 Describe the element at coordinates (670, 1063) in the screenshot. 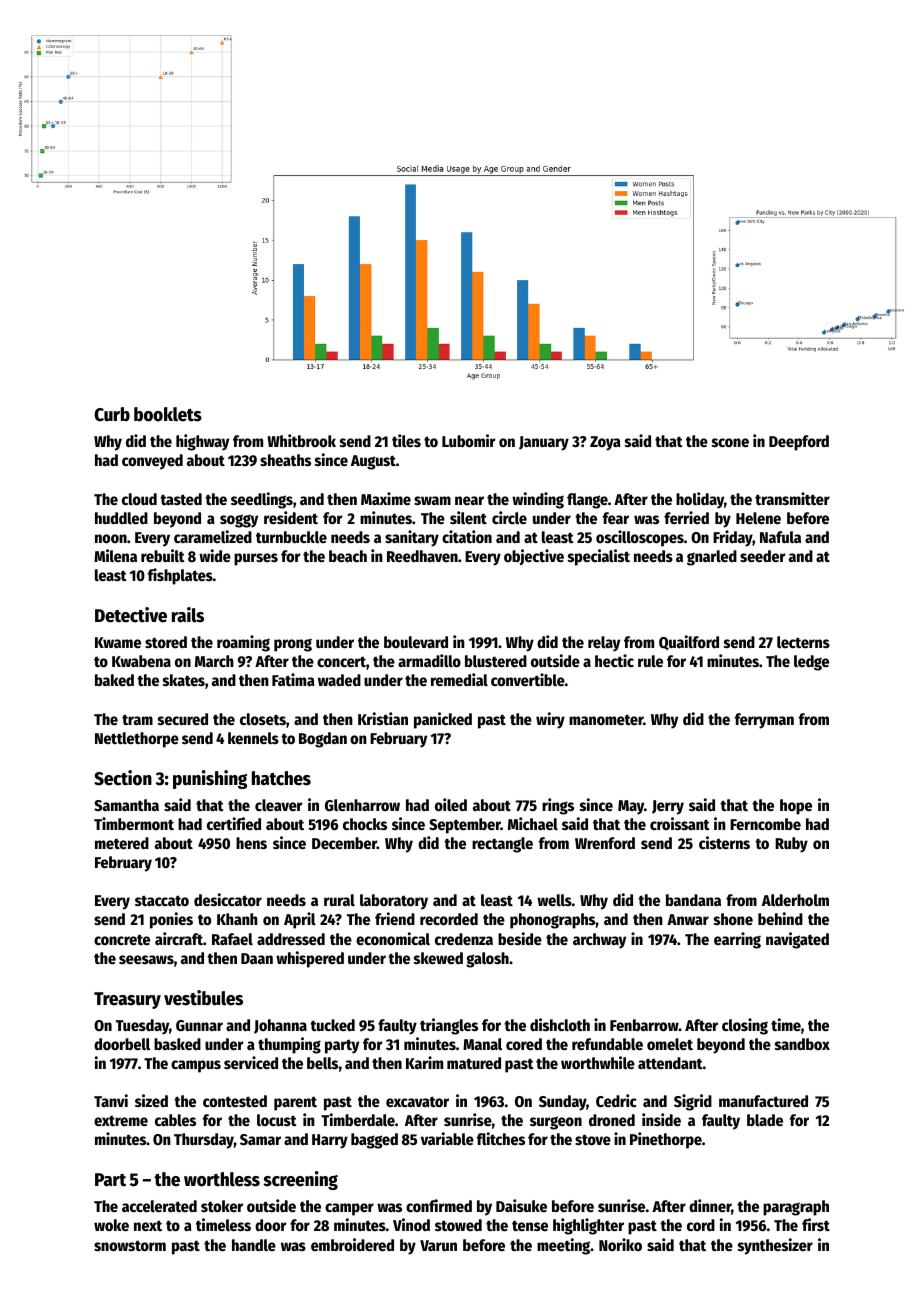

I see `attendant` at that location.
